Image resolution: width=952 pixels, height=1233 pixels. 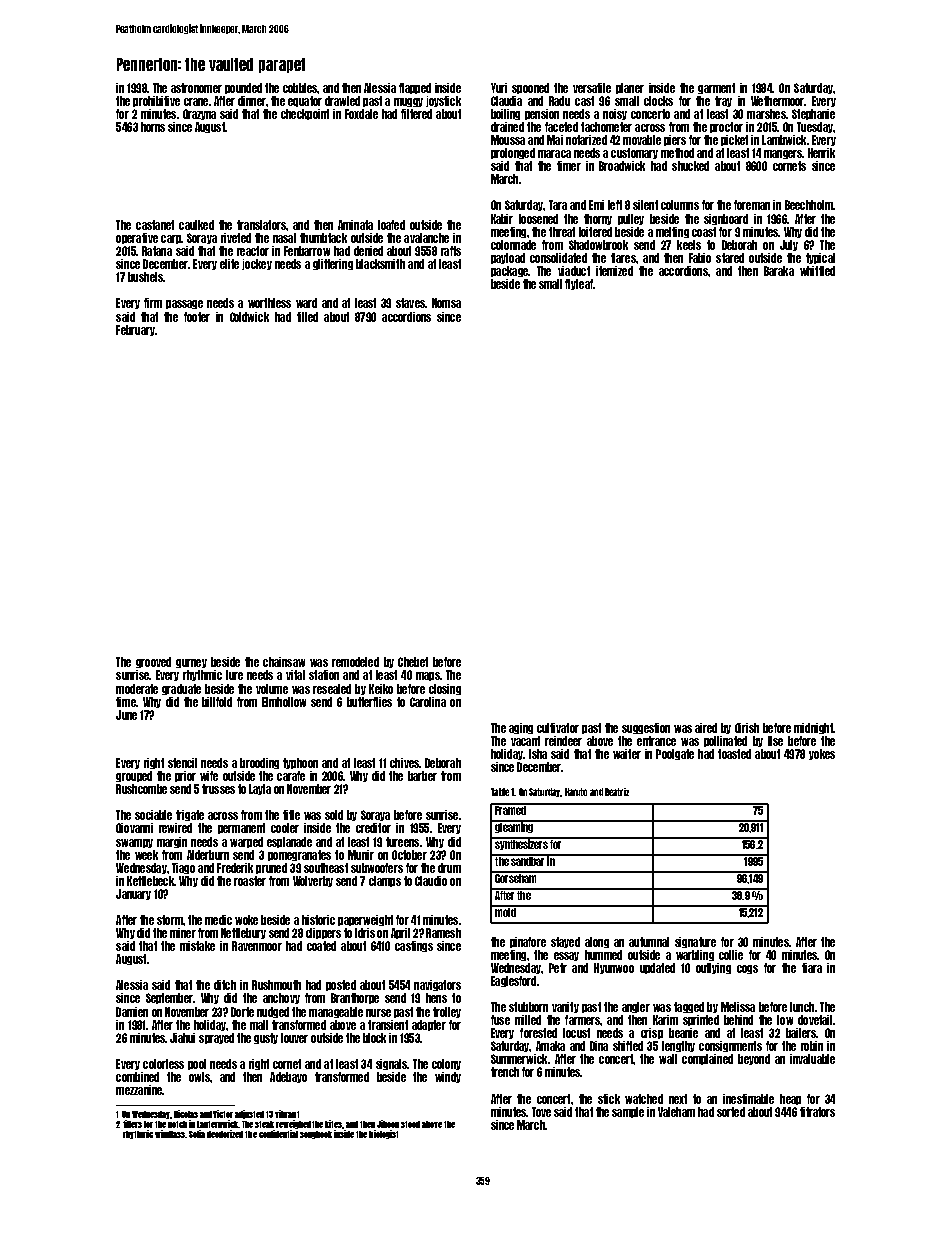 What do you see at coordinates (249, 317) in the screenshot?
I see `Coldwick` at bounding box center [249, 317].
